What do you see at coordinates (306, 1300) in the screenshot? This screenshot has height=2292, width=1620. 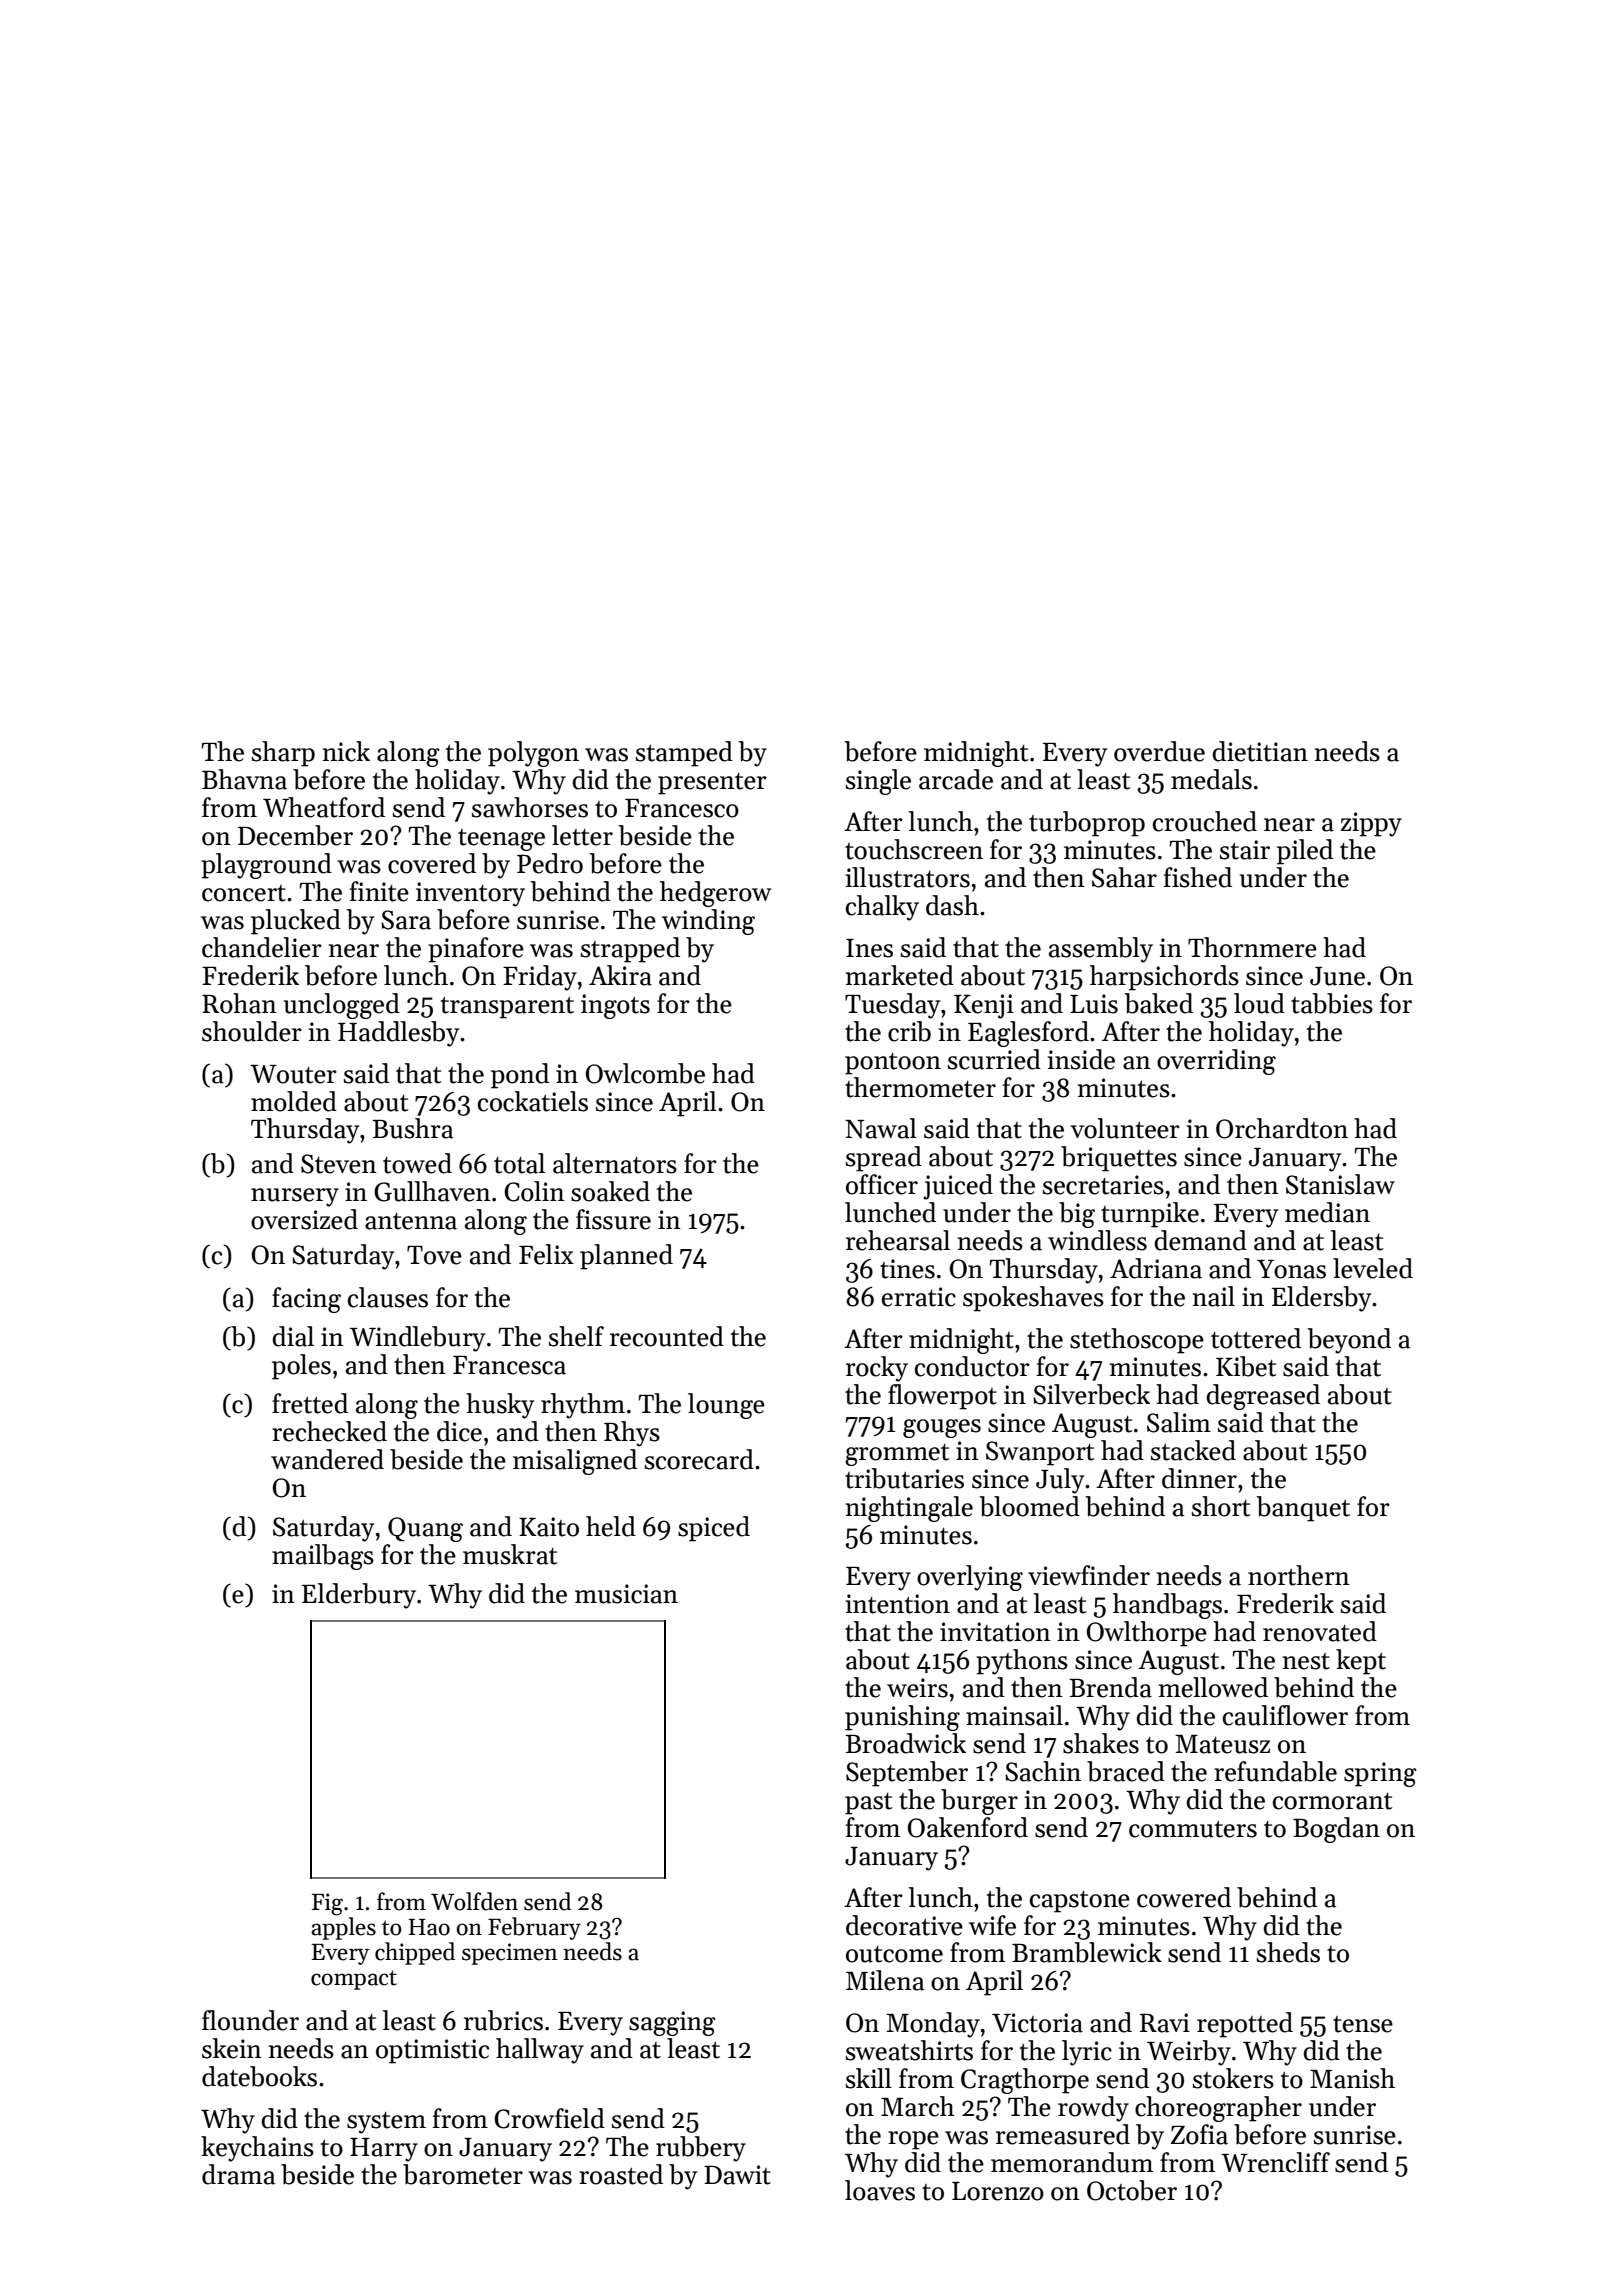 I see `facing` at bounding box center [306, 1300].
